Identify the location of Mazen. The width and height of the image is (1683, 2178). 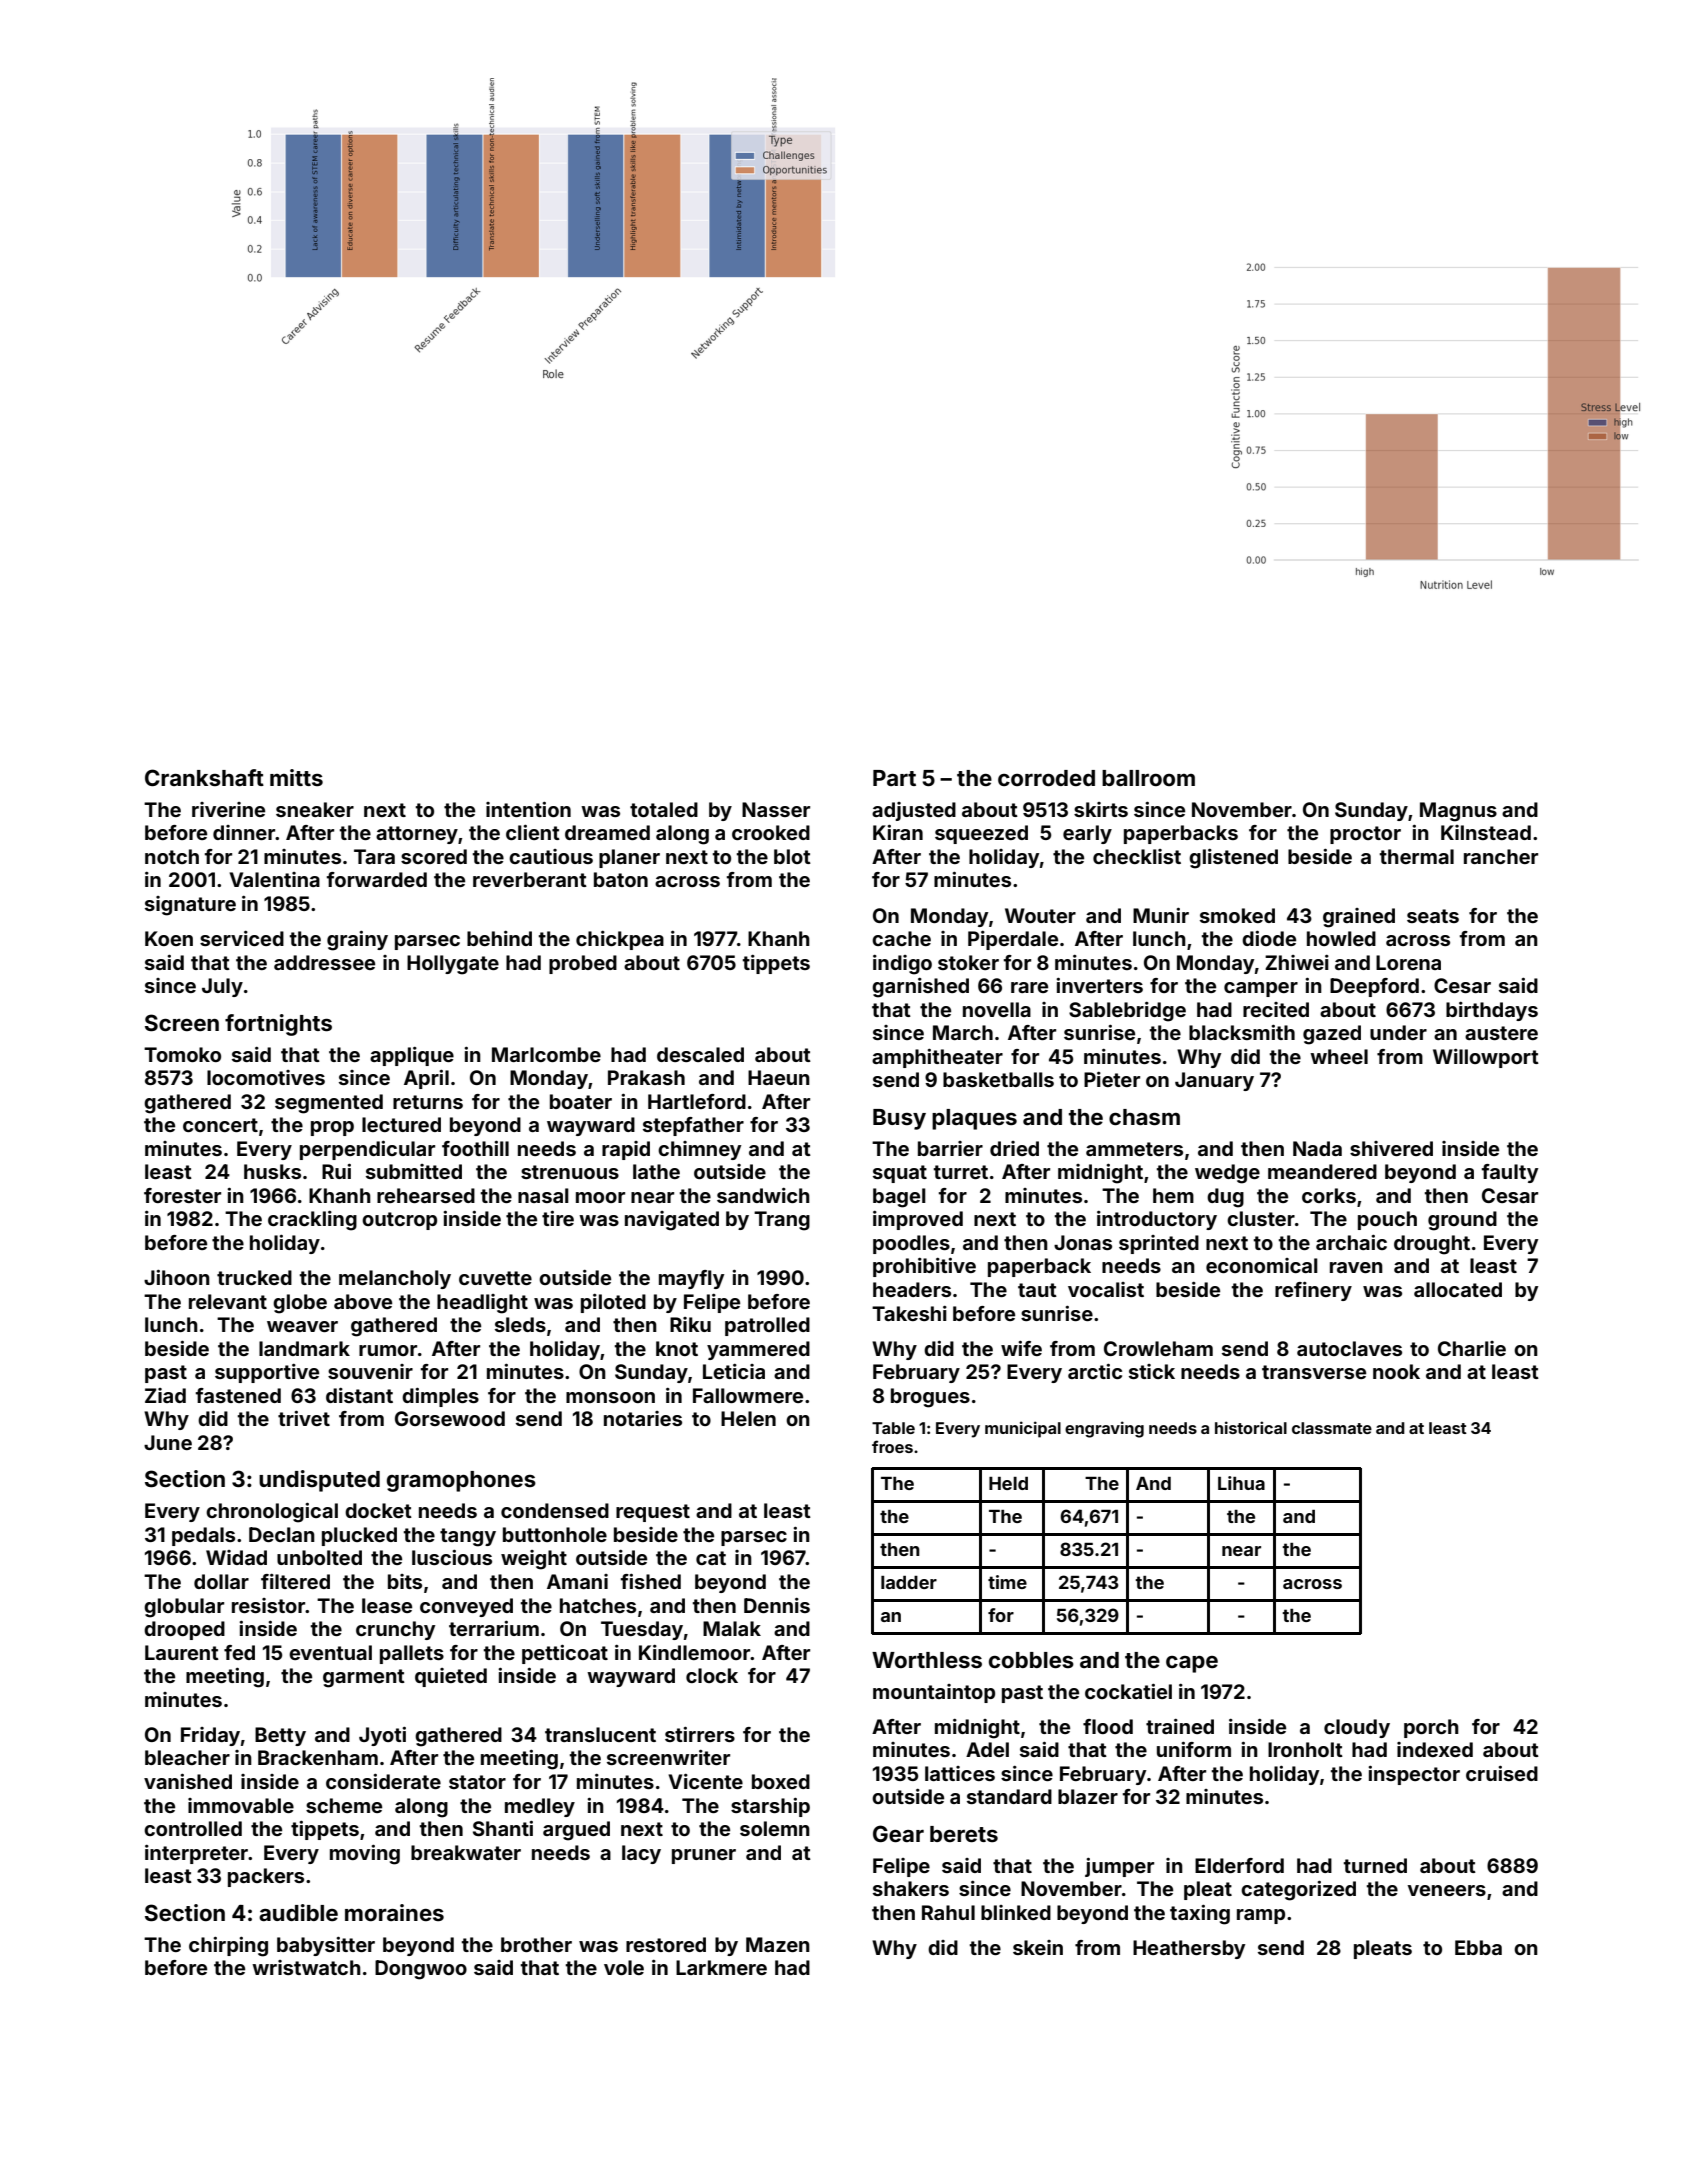
(778, 1944).
